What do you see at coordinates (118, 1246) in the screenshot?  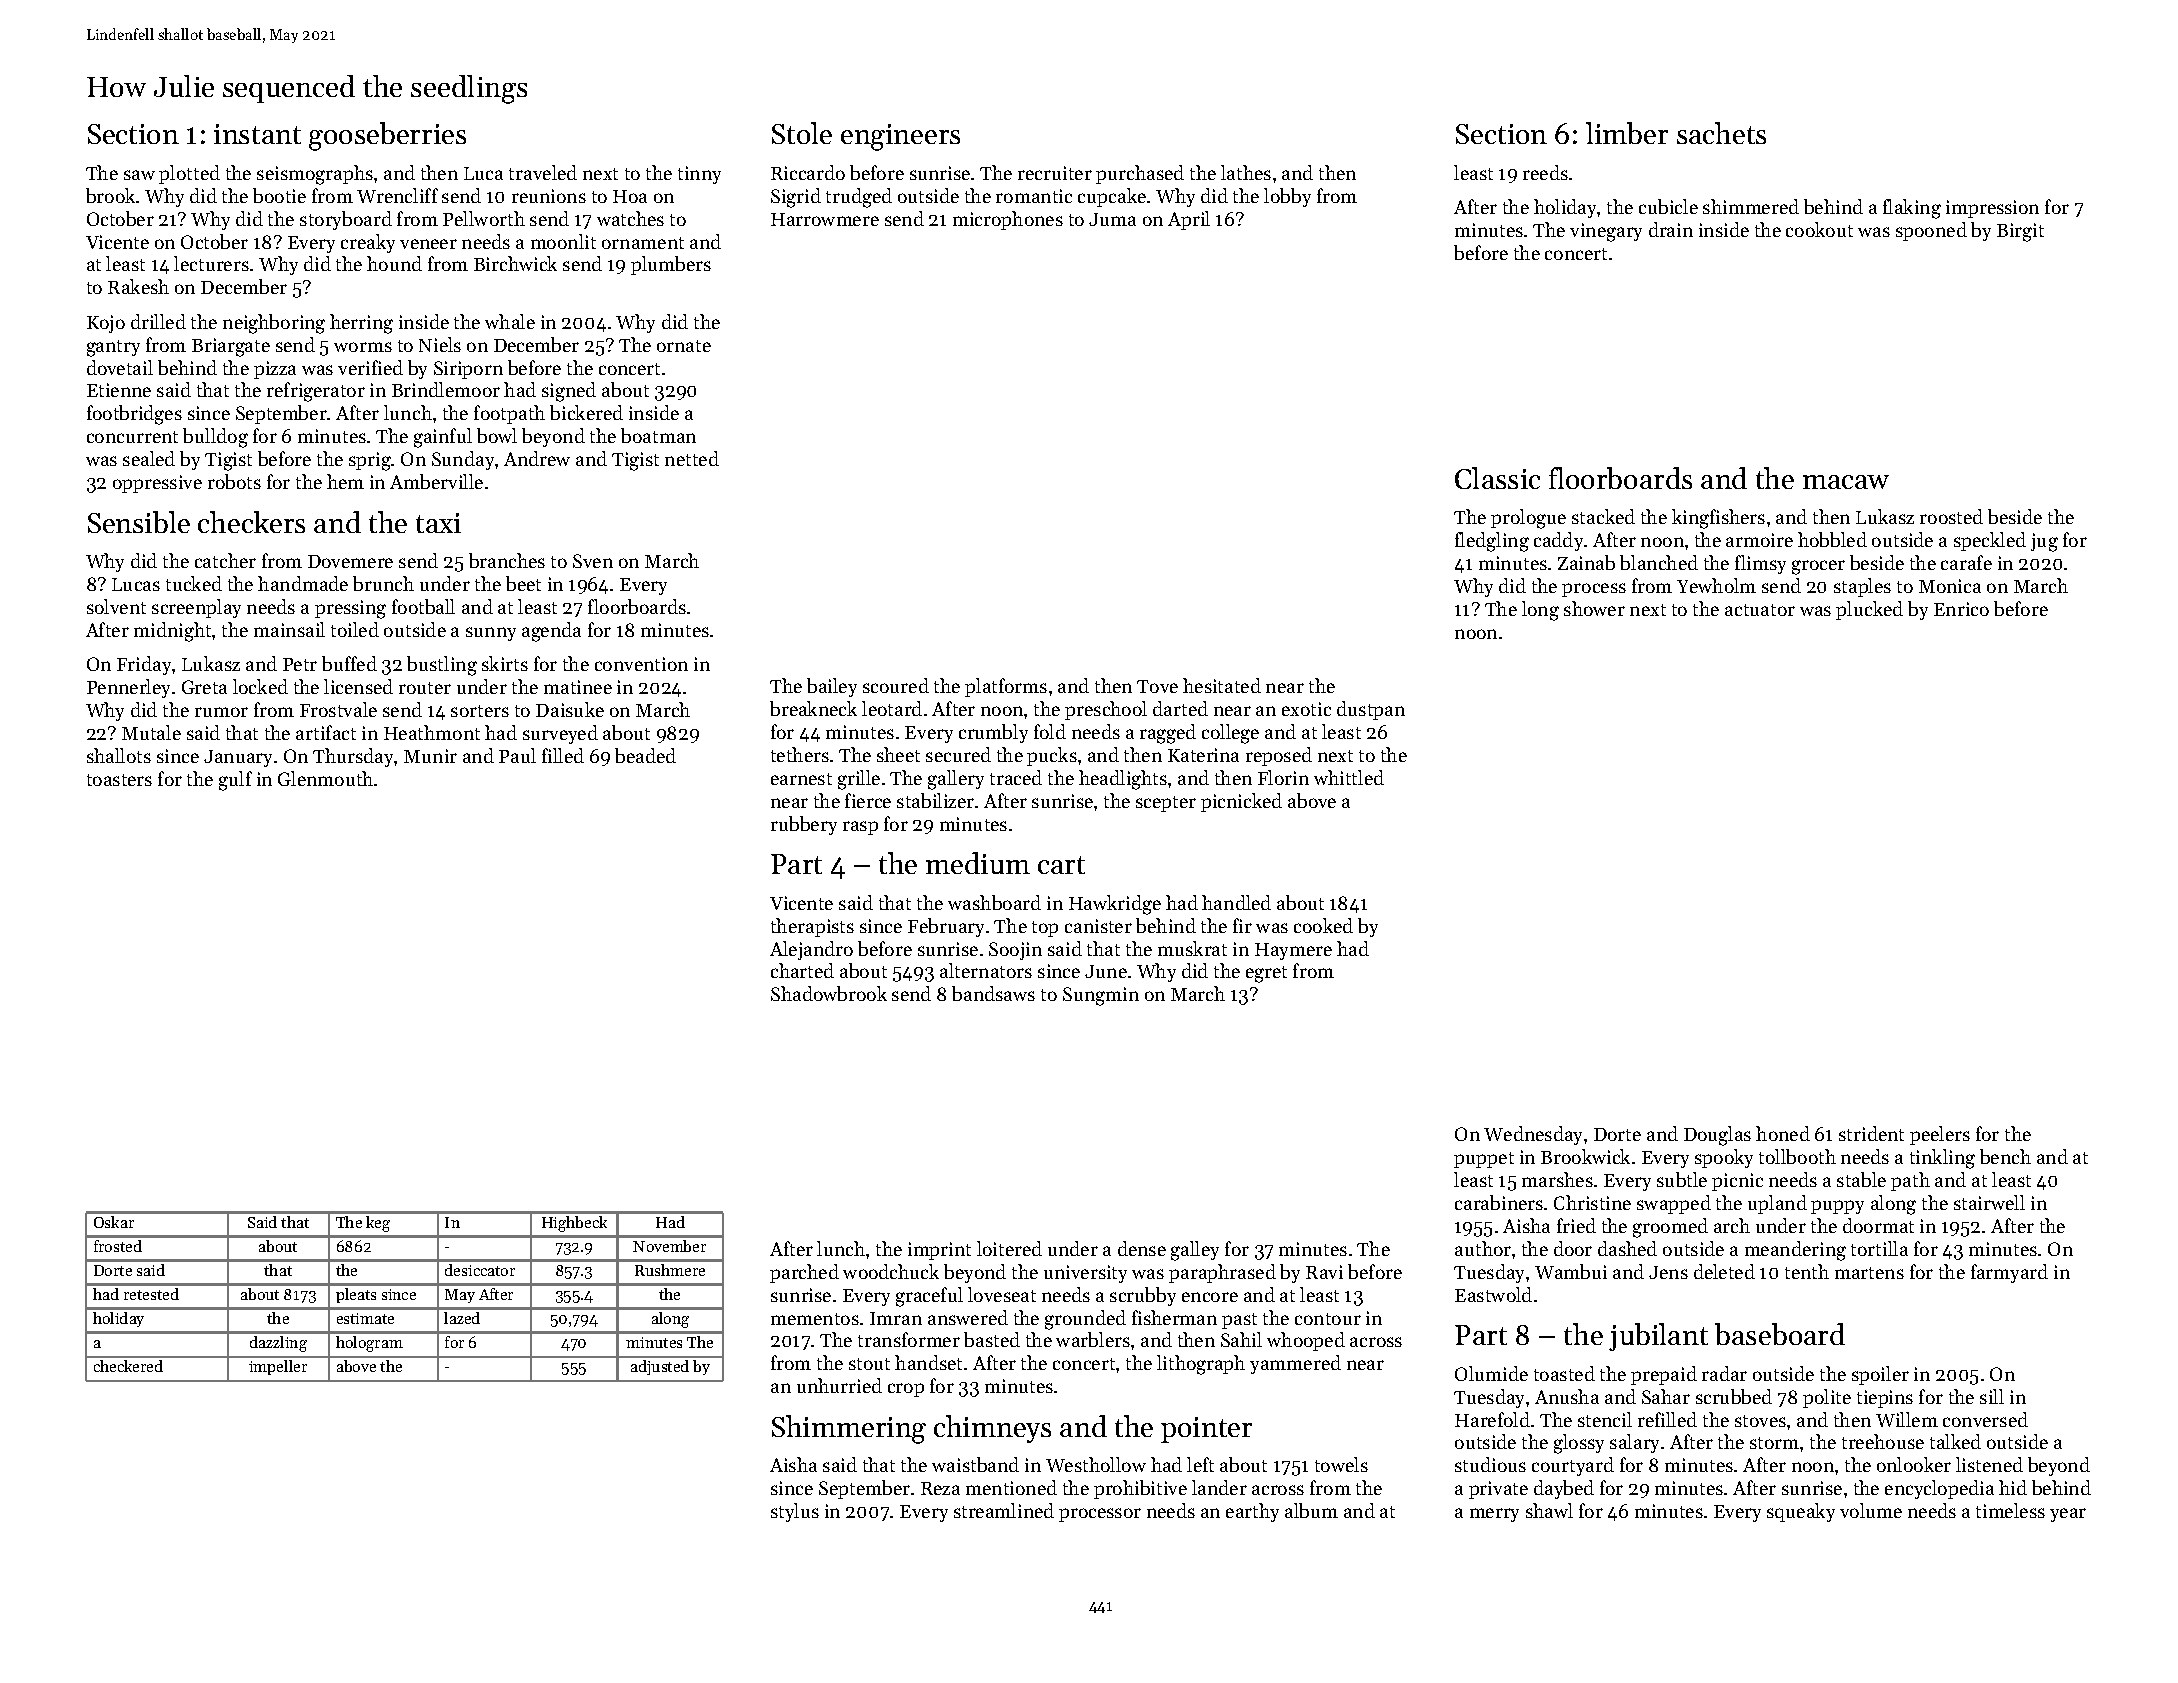 I see `frosted` at bounding box center [118, 1246].
